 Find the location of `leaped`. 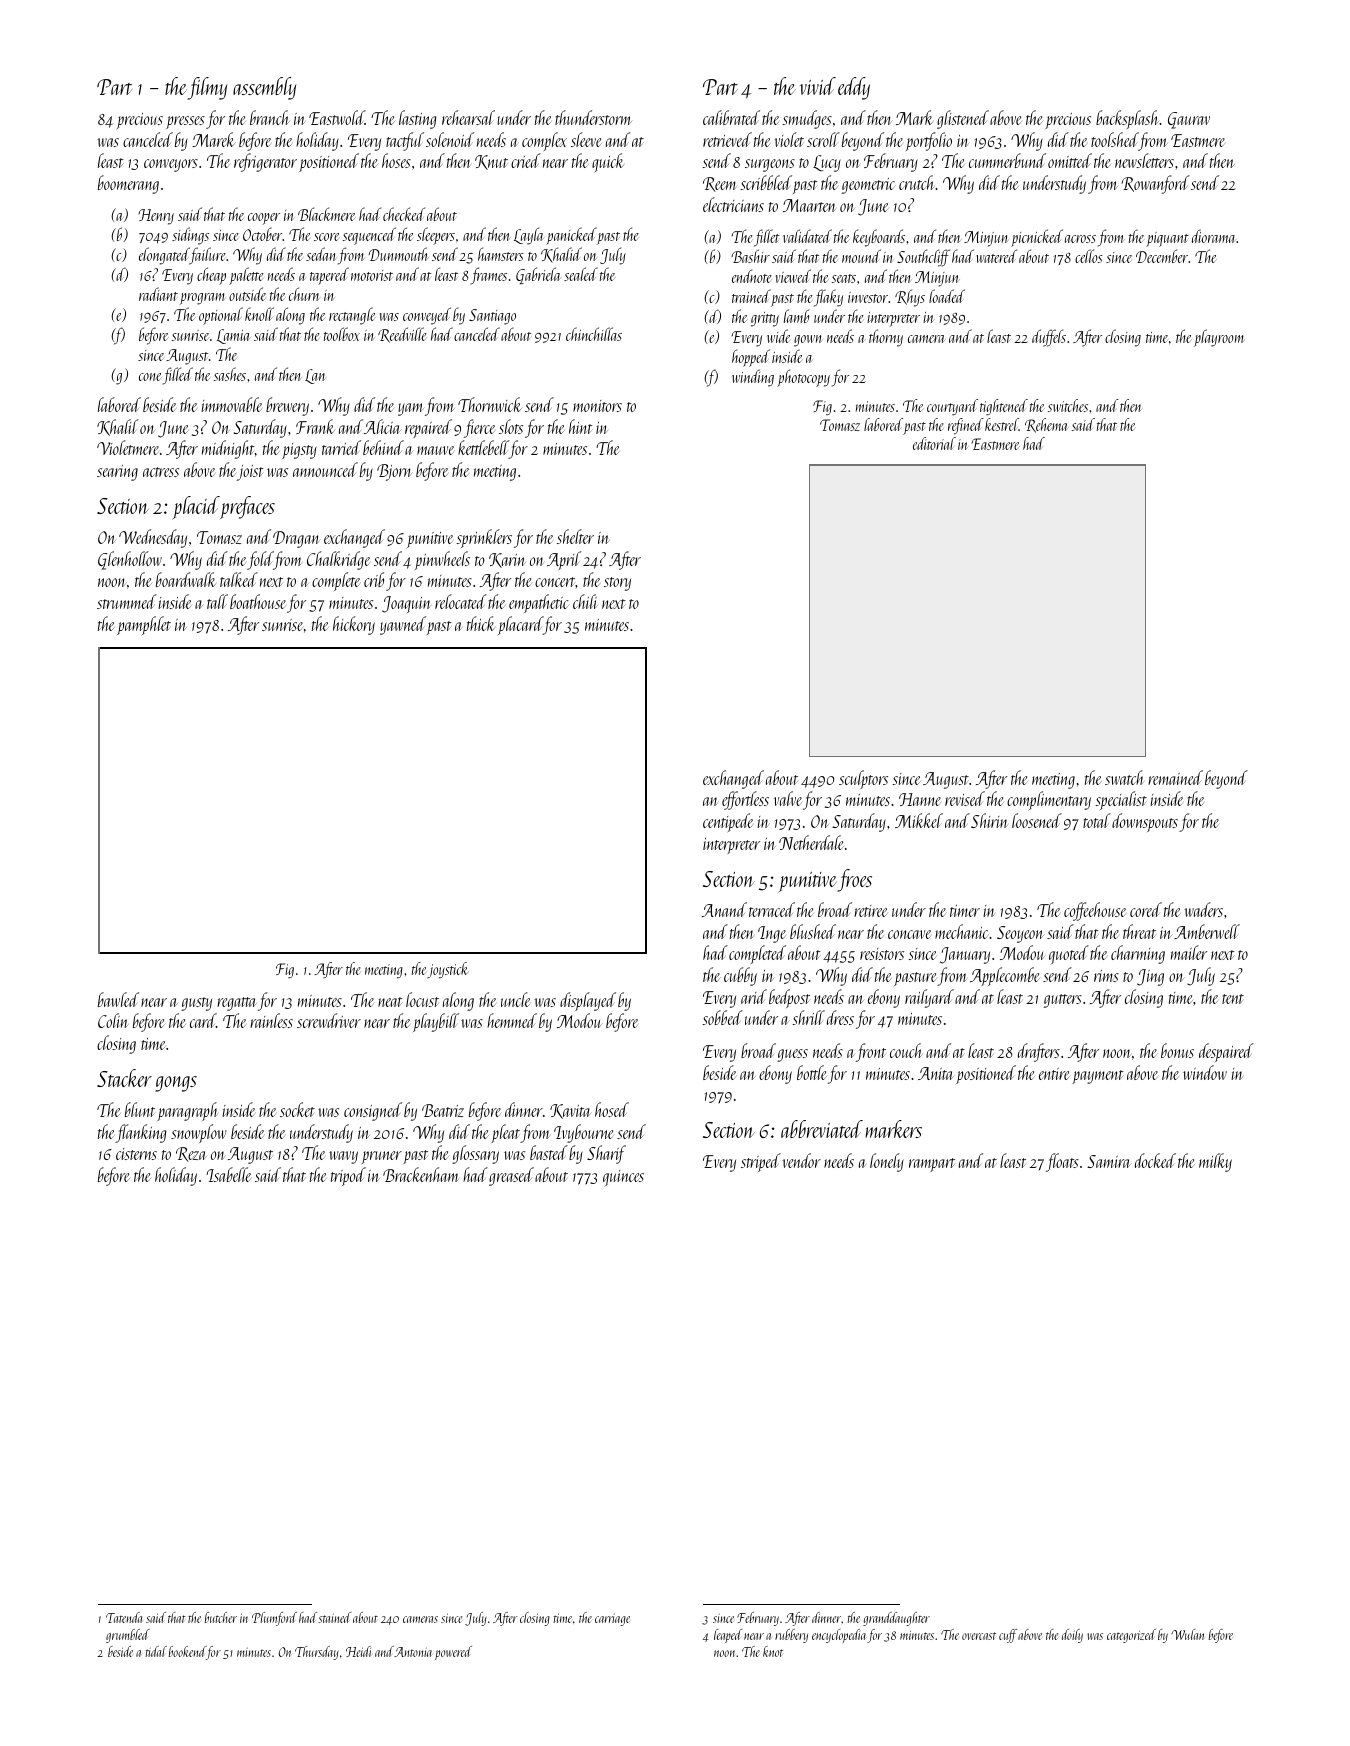

leaped is located at coordinates (728, 1636).
